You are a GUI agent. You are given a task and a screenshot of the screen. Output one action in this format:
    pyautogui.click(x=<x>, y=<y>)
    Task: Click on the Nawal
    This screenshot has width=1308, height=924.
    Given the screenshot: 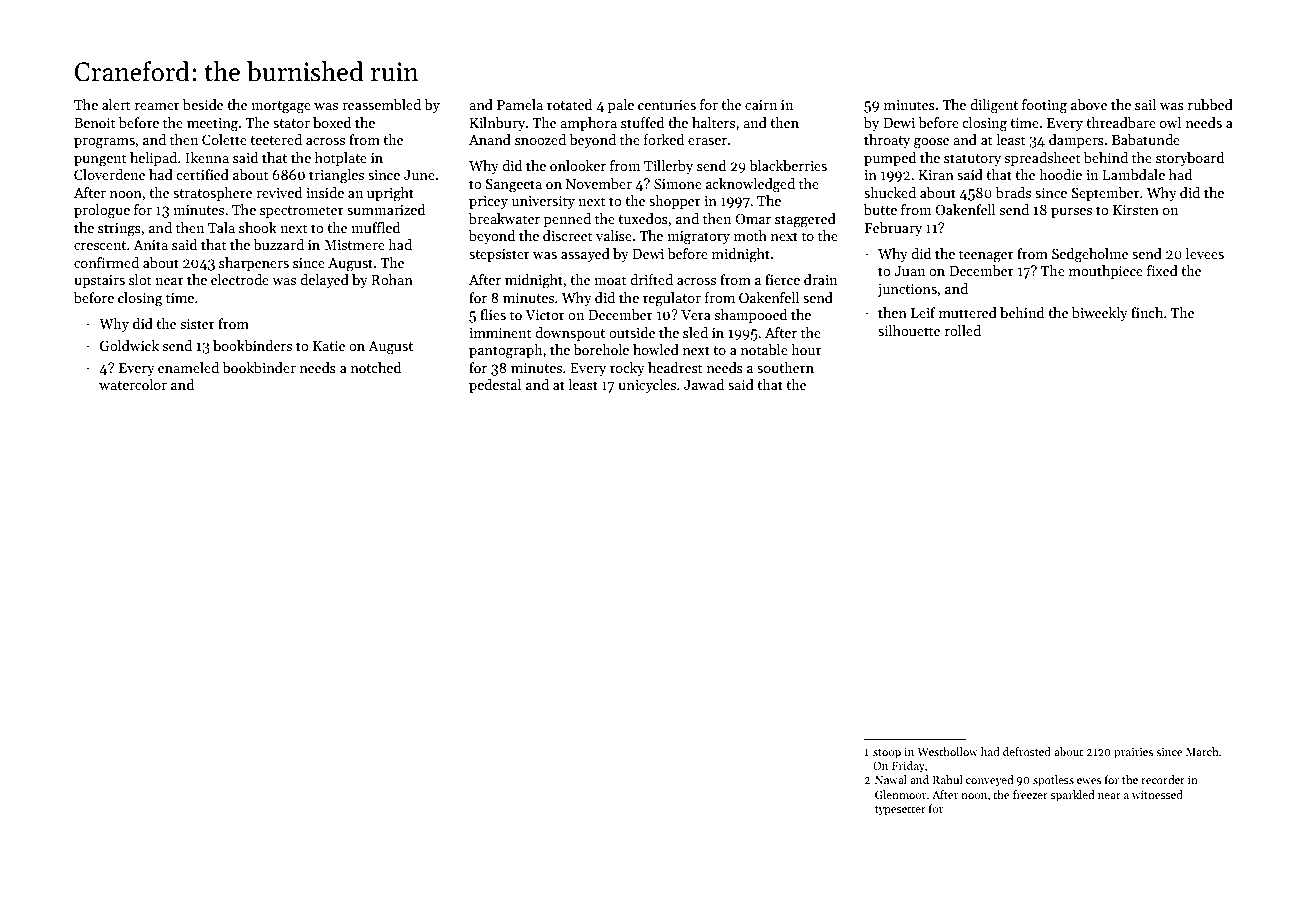 What is the action you would take?
    pyautogui.click(x=891, y=779)
